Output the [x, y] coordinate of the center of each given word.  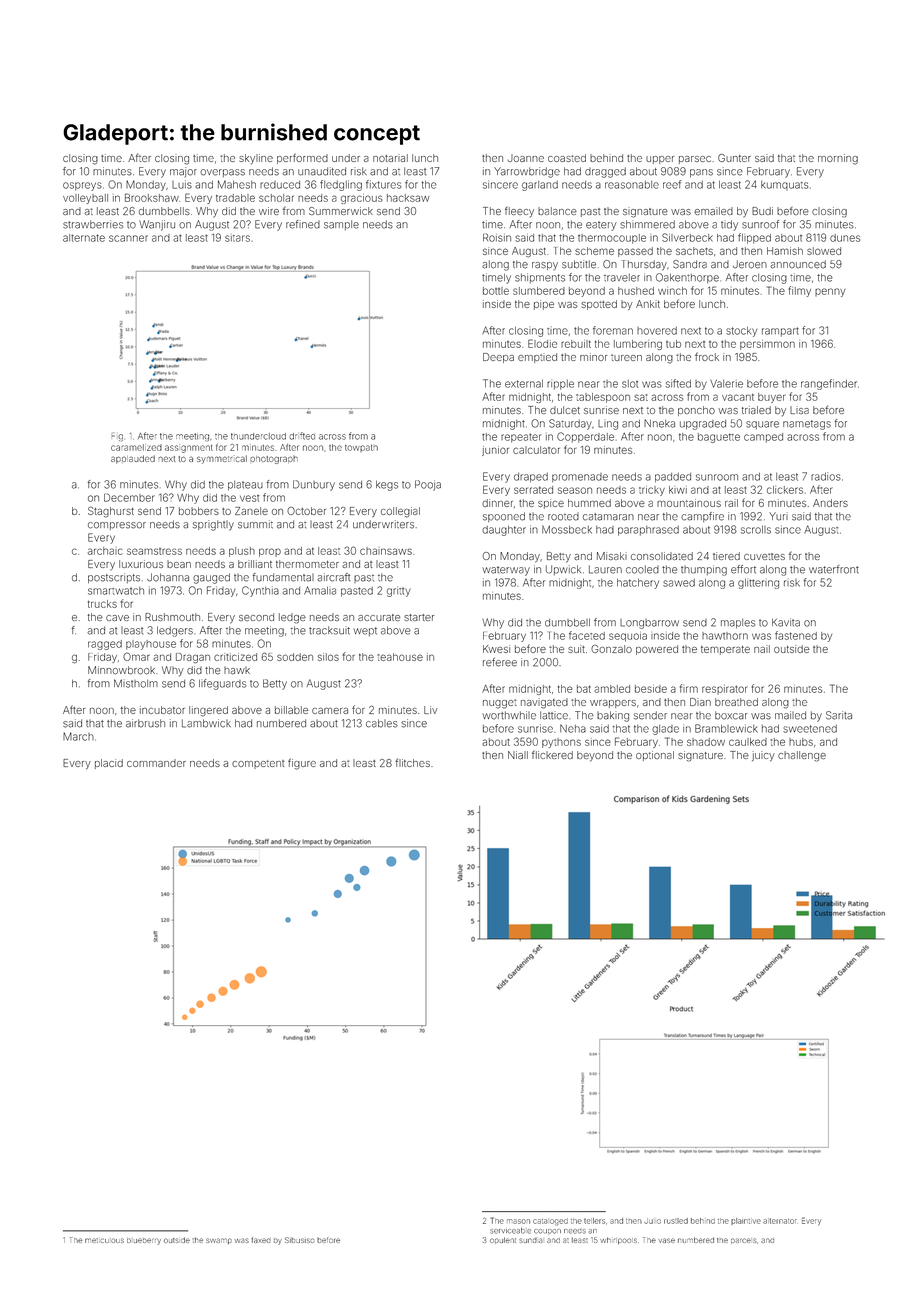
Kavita [786, 622]
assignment [189, 449]
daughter [504, 531]
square [762, 425]
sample [341, 225]
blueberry [144, 1241]
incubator [162, 710]
